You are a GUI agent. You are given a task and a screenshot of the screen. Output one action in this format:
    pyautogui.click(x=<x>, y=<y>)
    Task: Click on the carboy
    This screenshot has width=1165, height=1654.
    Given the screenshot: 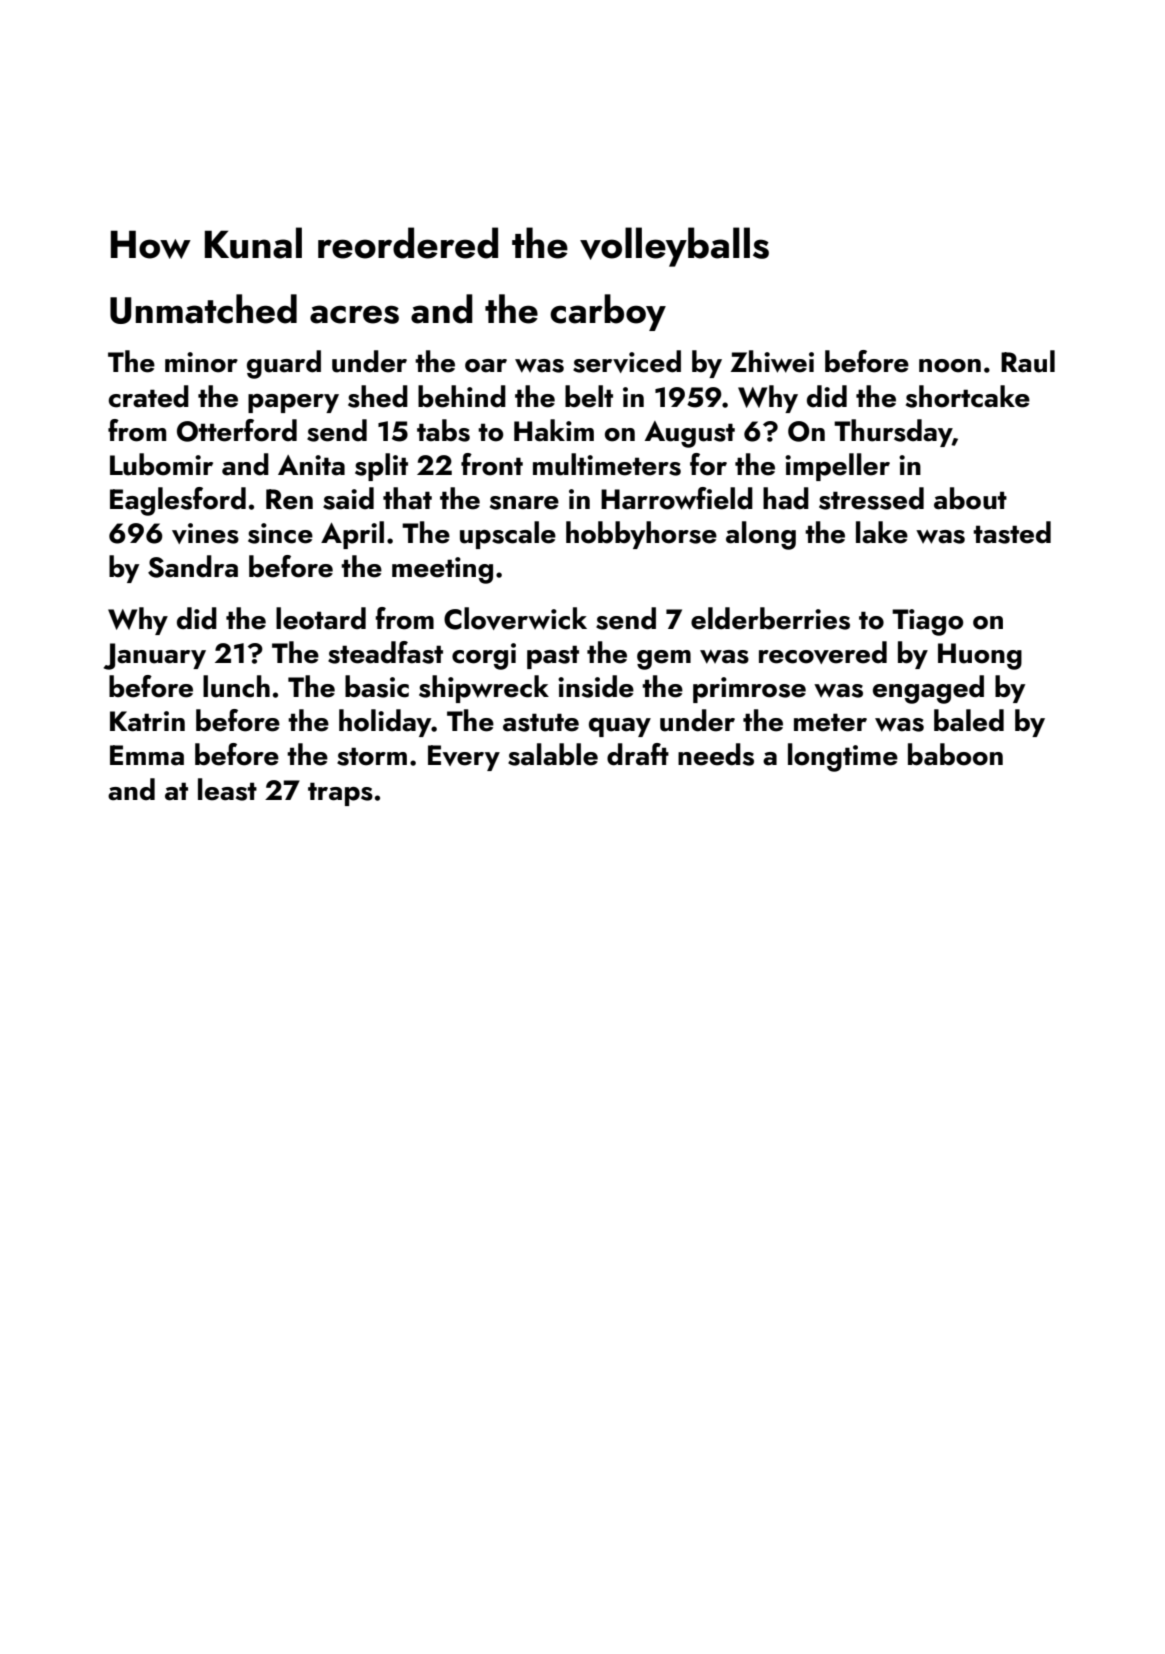 What is the action you would take?
    pyautogui.click(x=608, y=312)
